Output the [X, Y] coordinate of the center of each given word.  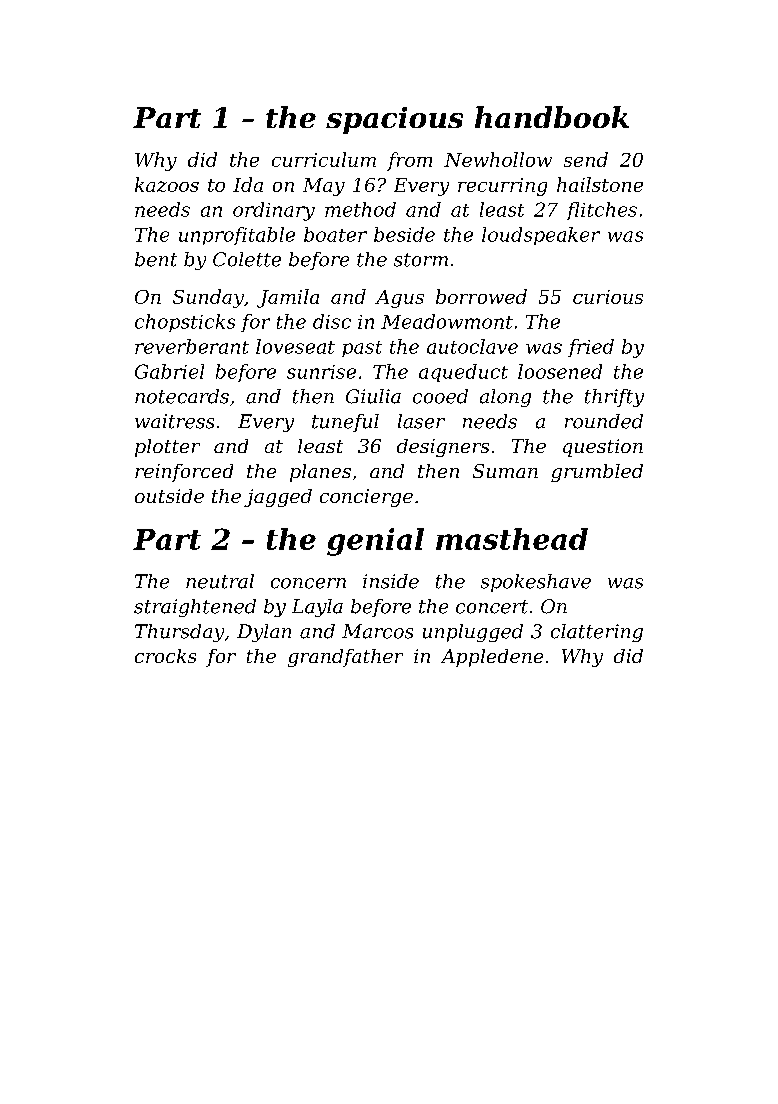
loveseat [295, 346]
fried [591, 348]
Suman [505, 471]
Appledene [492, 658]
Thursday [179, 633]
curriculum [324, 159]
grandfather [345, 658]
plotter [167, 448]
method [360, 209]
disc [332, 321]
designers [443, 448]
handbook [552, 117]
